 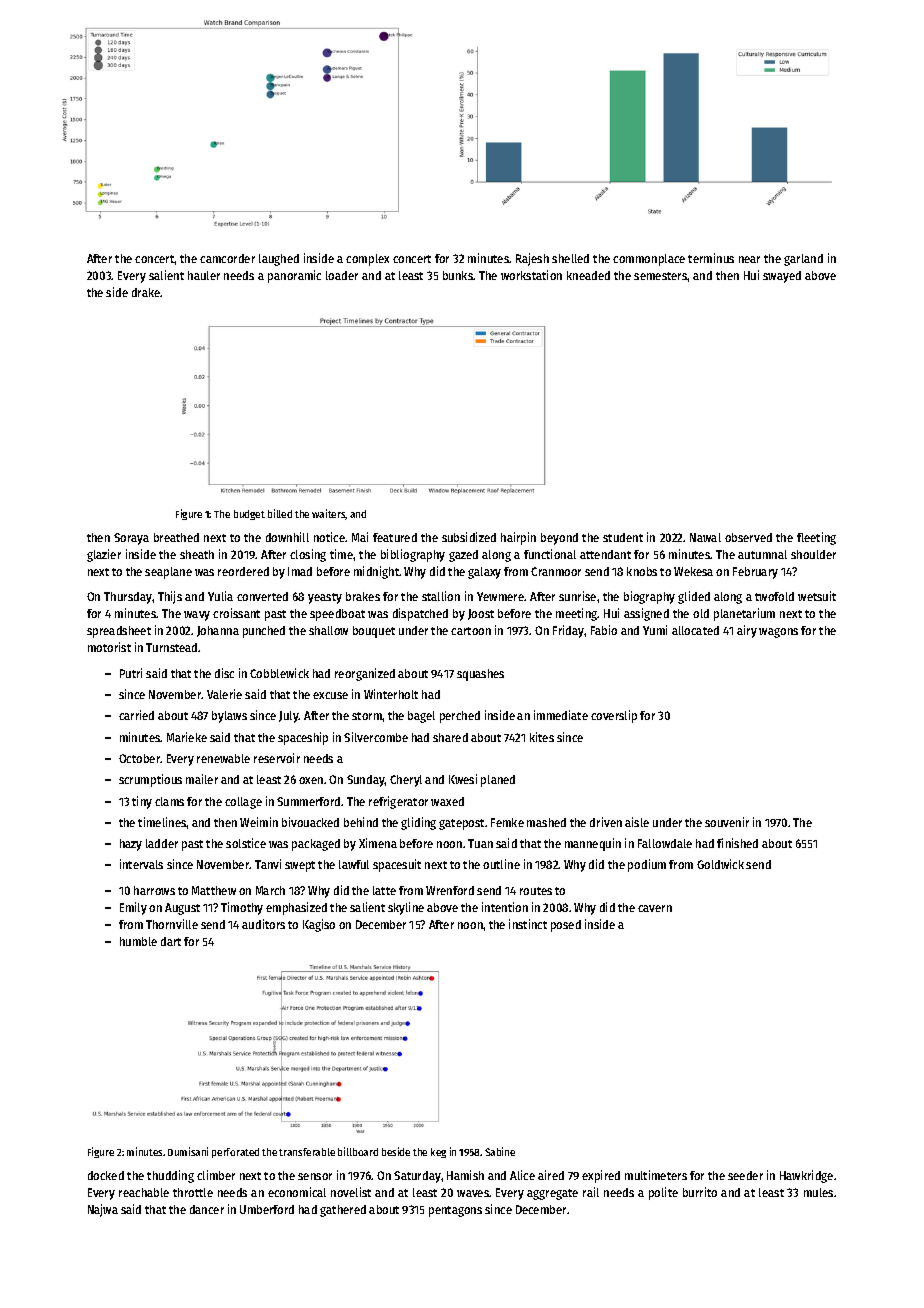 What do you see at coordinates (227, 258) in the image?
I see `camcorder` at bounding box center [227, 258].
